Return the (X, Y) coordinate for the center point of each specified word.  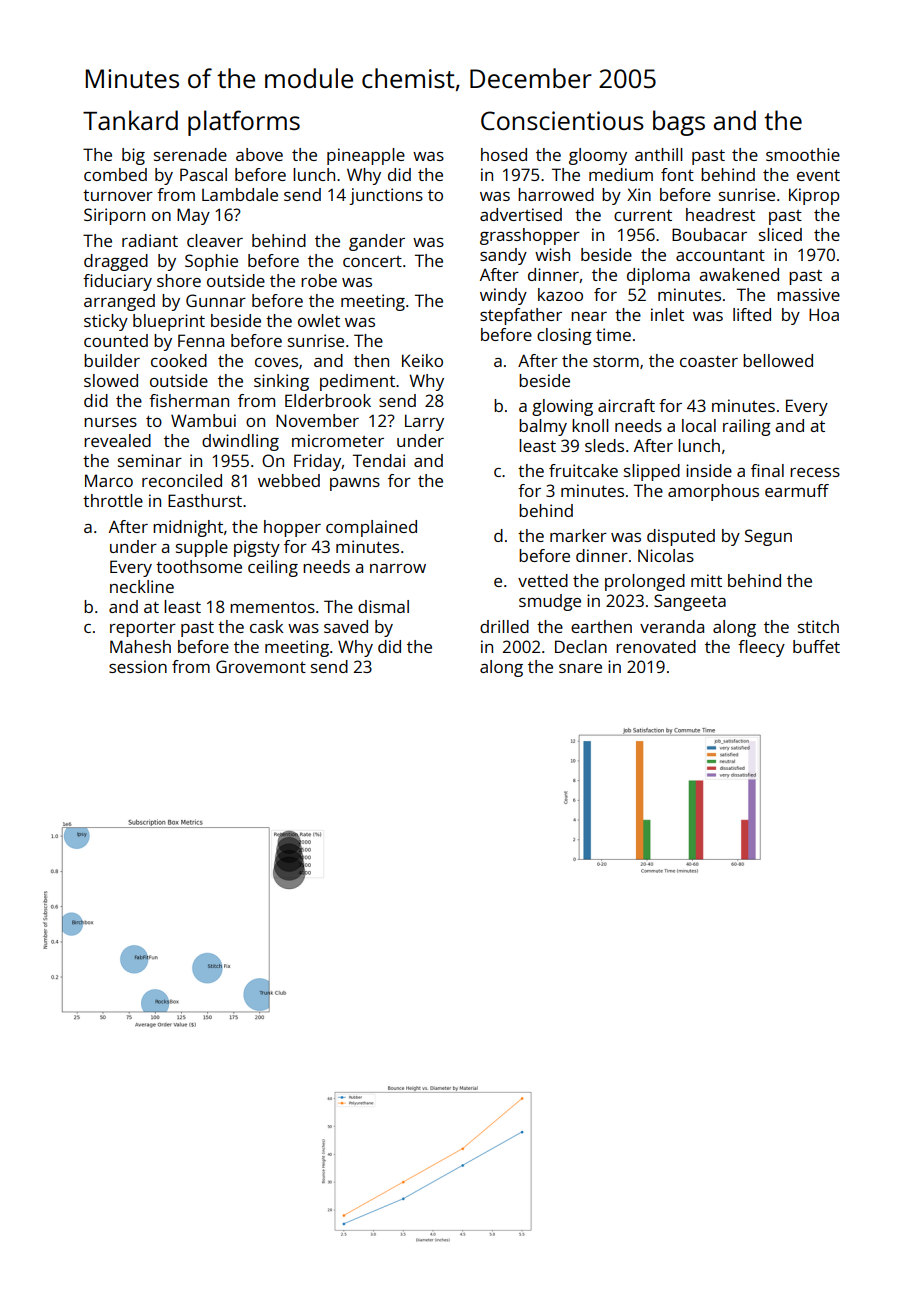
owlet (319, 320)
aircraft (626, 405)
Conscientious (562, 120)
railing (747, 427)
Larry (424, 422)
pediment (357, 382)
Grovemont (261, 666)
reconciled (182, 480)
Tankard (130, 120)
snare (580, 668)
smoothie (803, 154)
